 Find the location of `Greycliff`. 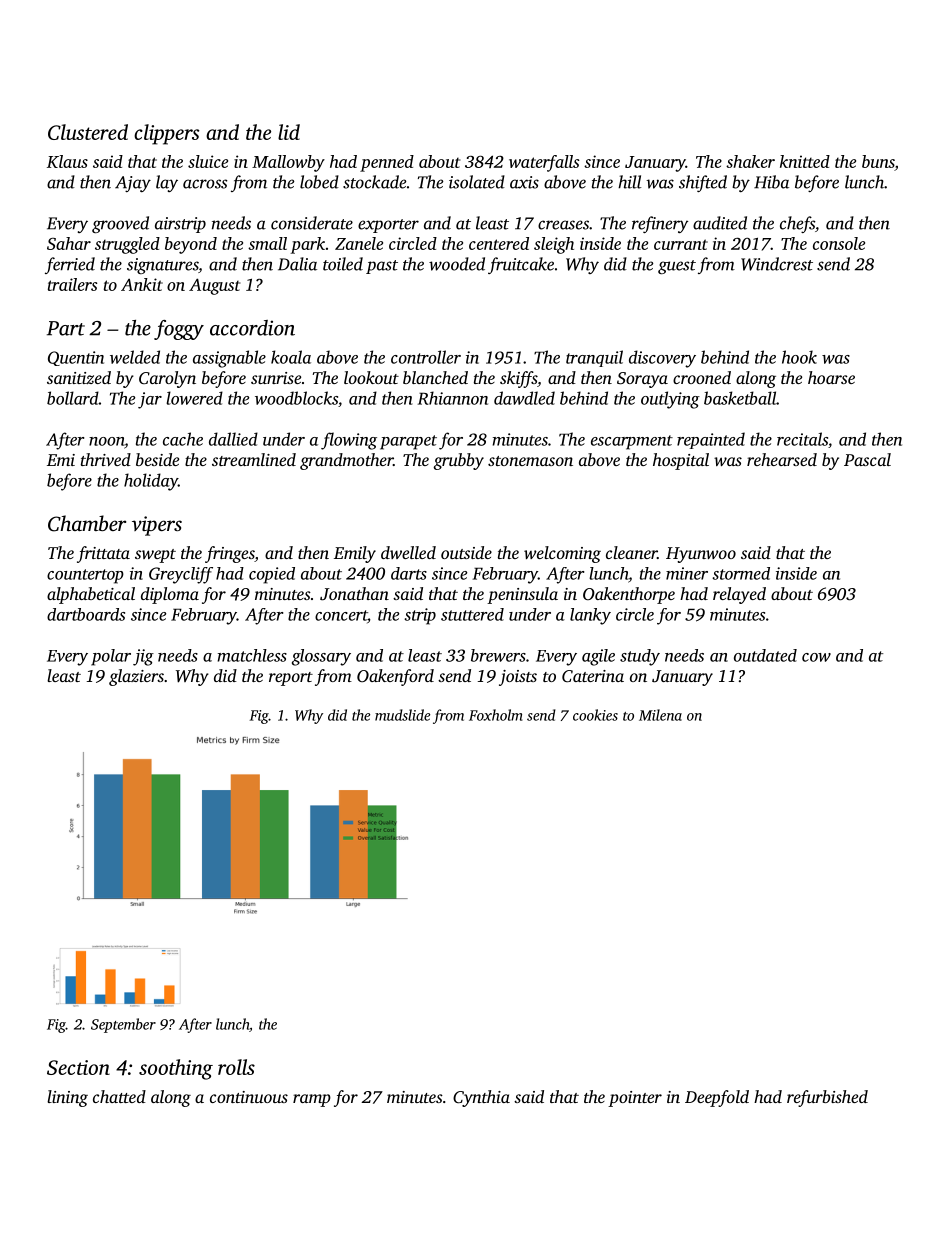

Greycliff is located at coordinates (181, 575).
